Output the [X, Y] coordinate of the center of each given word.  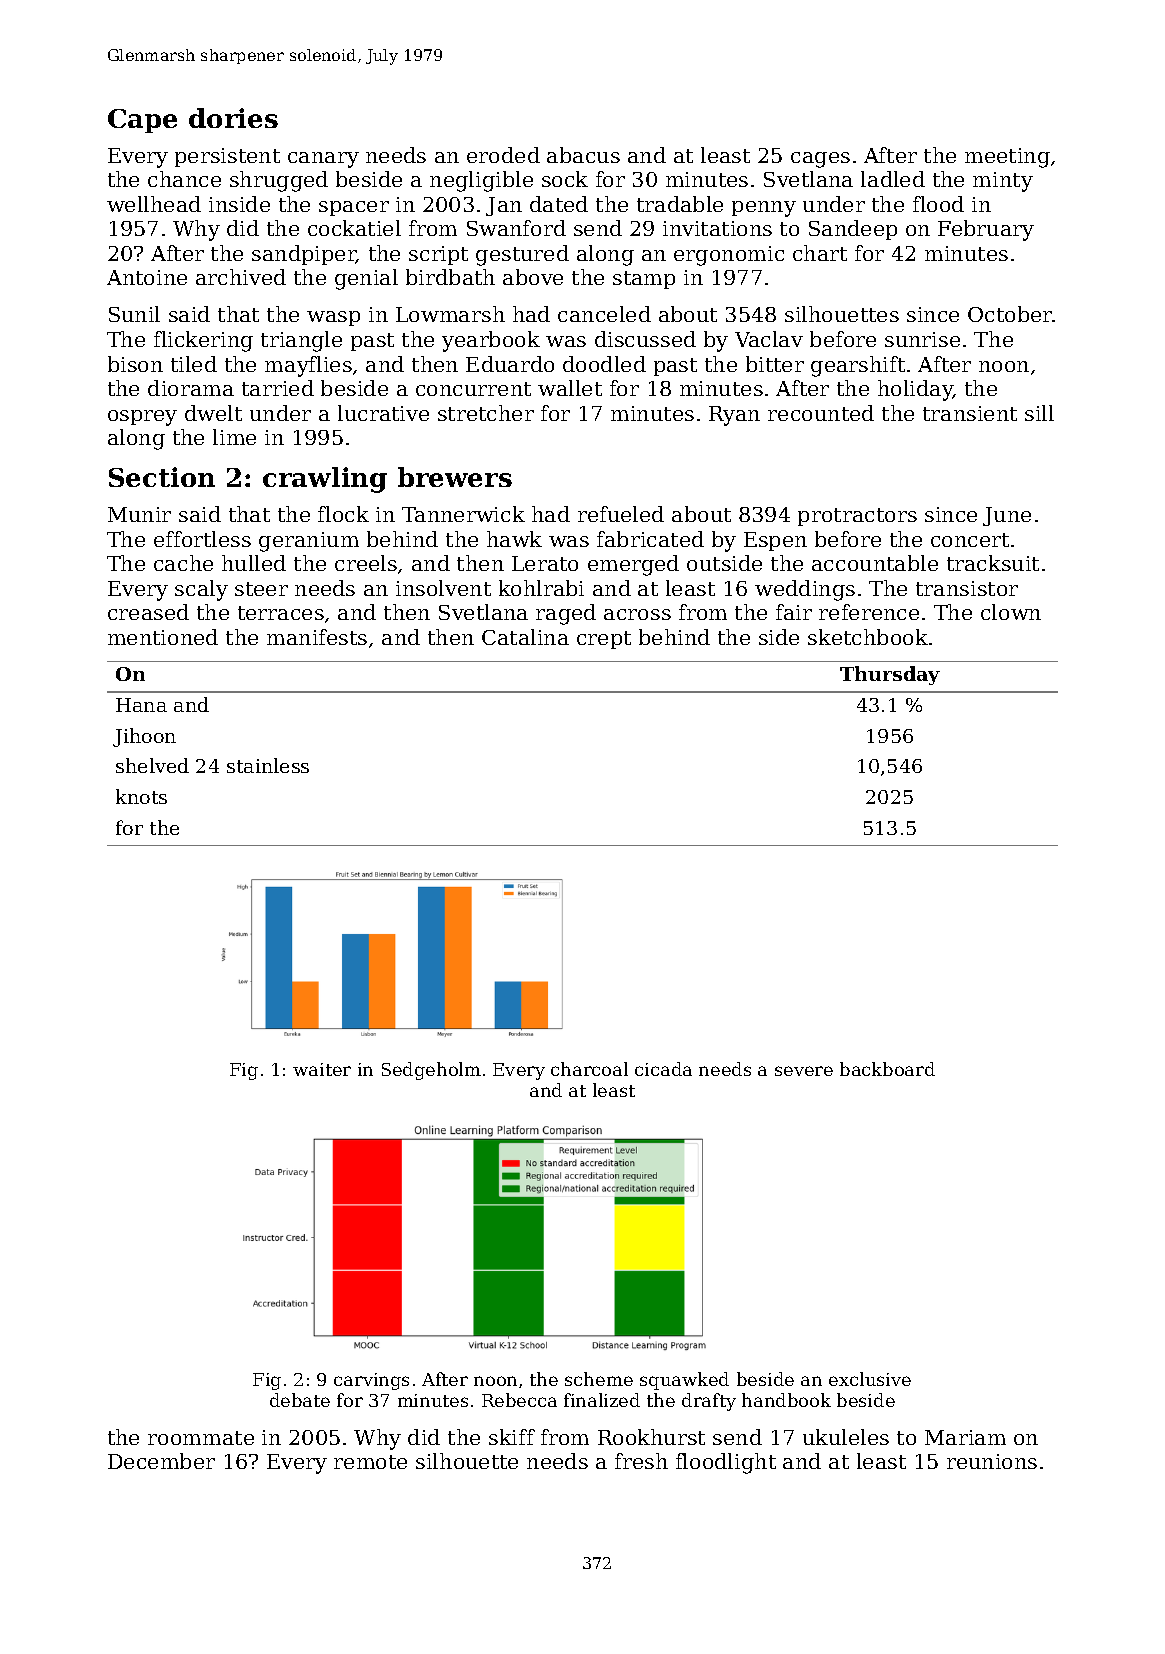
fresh [641, 1461]
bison [135, 364]
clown [1011, 612]
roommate [201, 1438]
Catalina [525, 637]
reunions [992, 1461]
